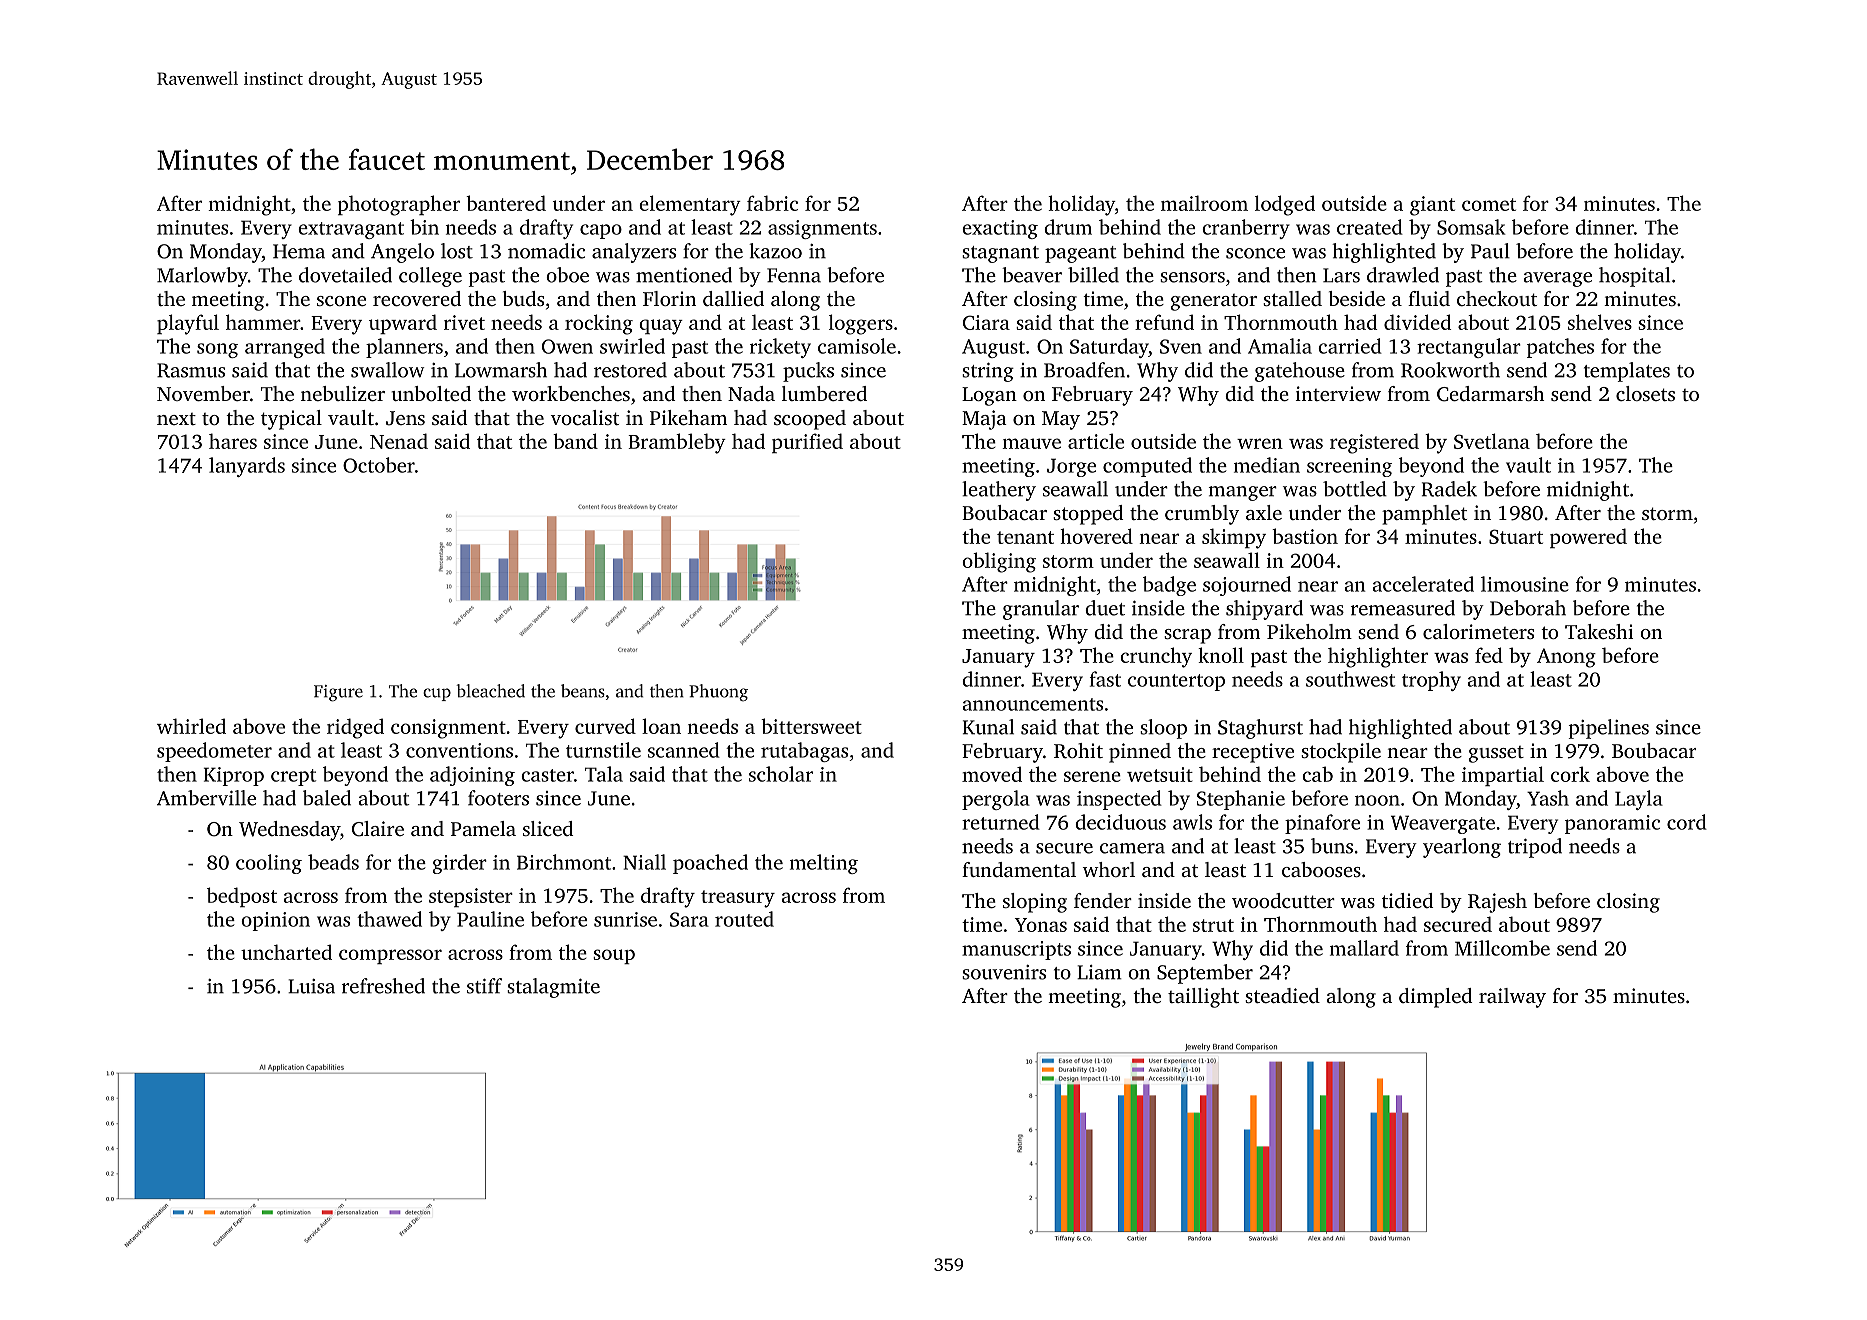 The width and height of the screenshot is (1867, 1320). I want to click on oboe, so click(567, 275).
